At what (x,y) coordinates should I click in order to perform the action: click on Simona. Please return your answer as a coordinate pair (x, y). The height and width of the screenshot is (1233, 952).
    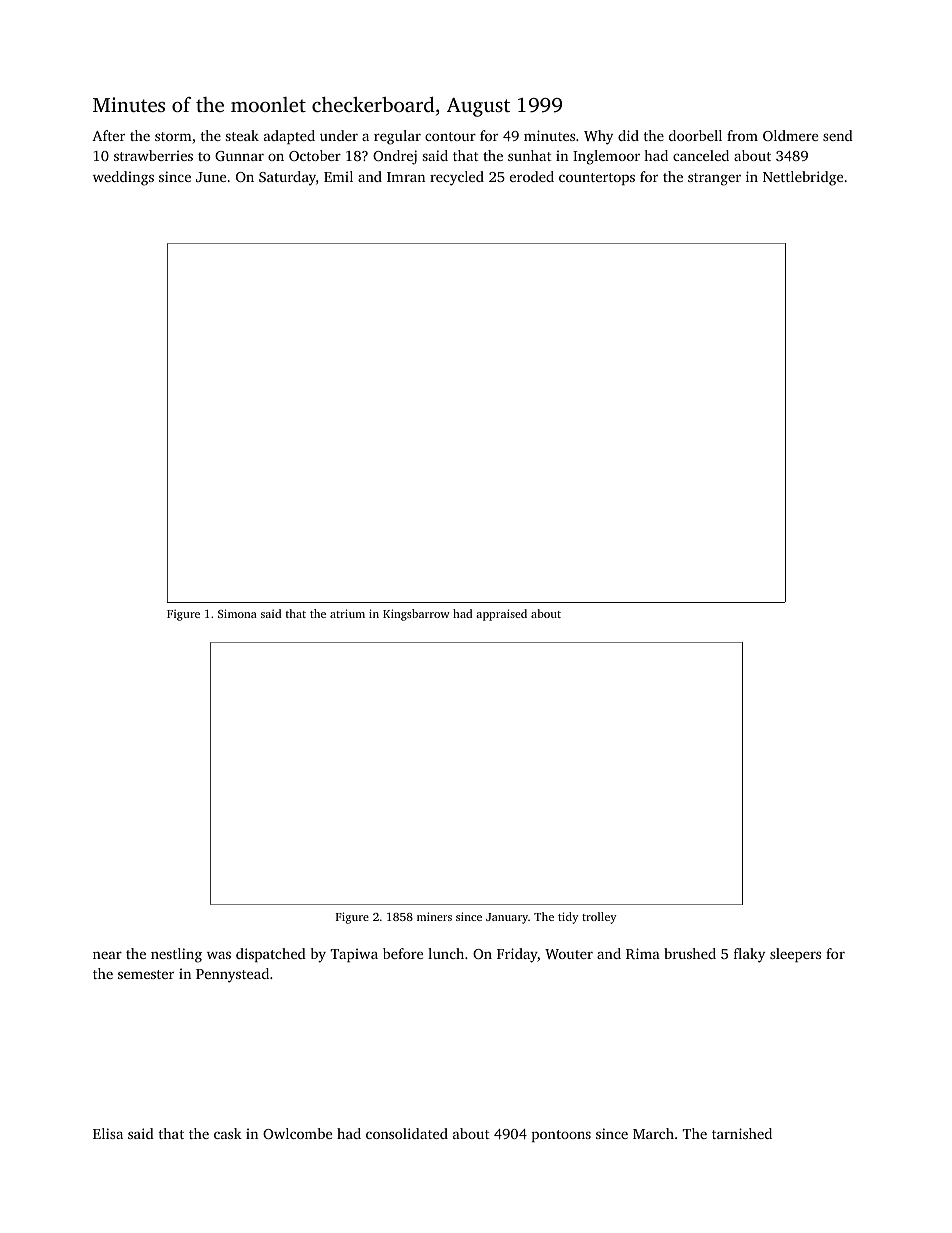
    Looking at the image, I should click on (237, 613).
